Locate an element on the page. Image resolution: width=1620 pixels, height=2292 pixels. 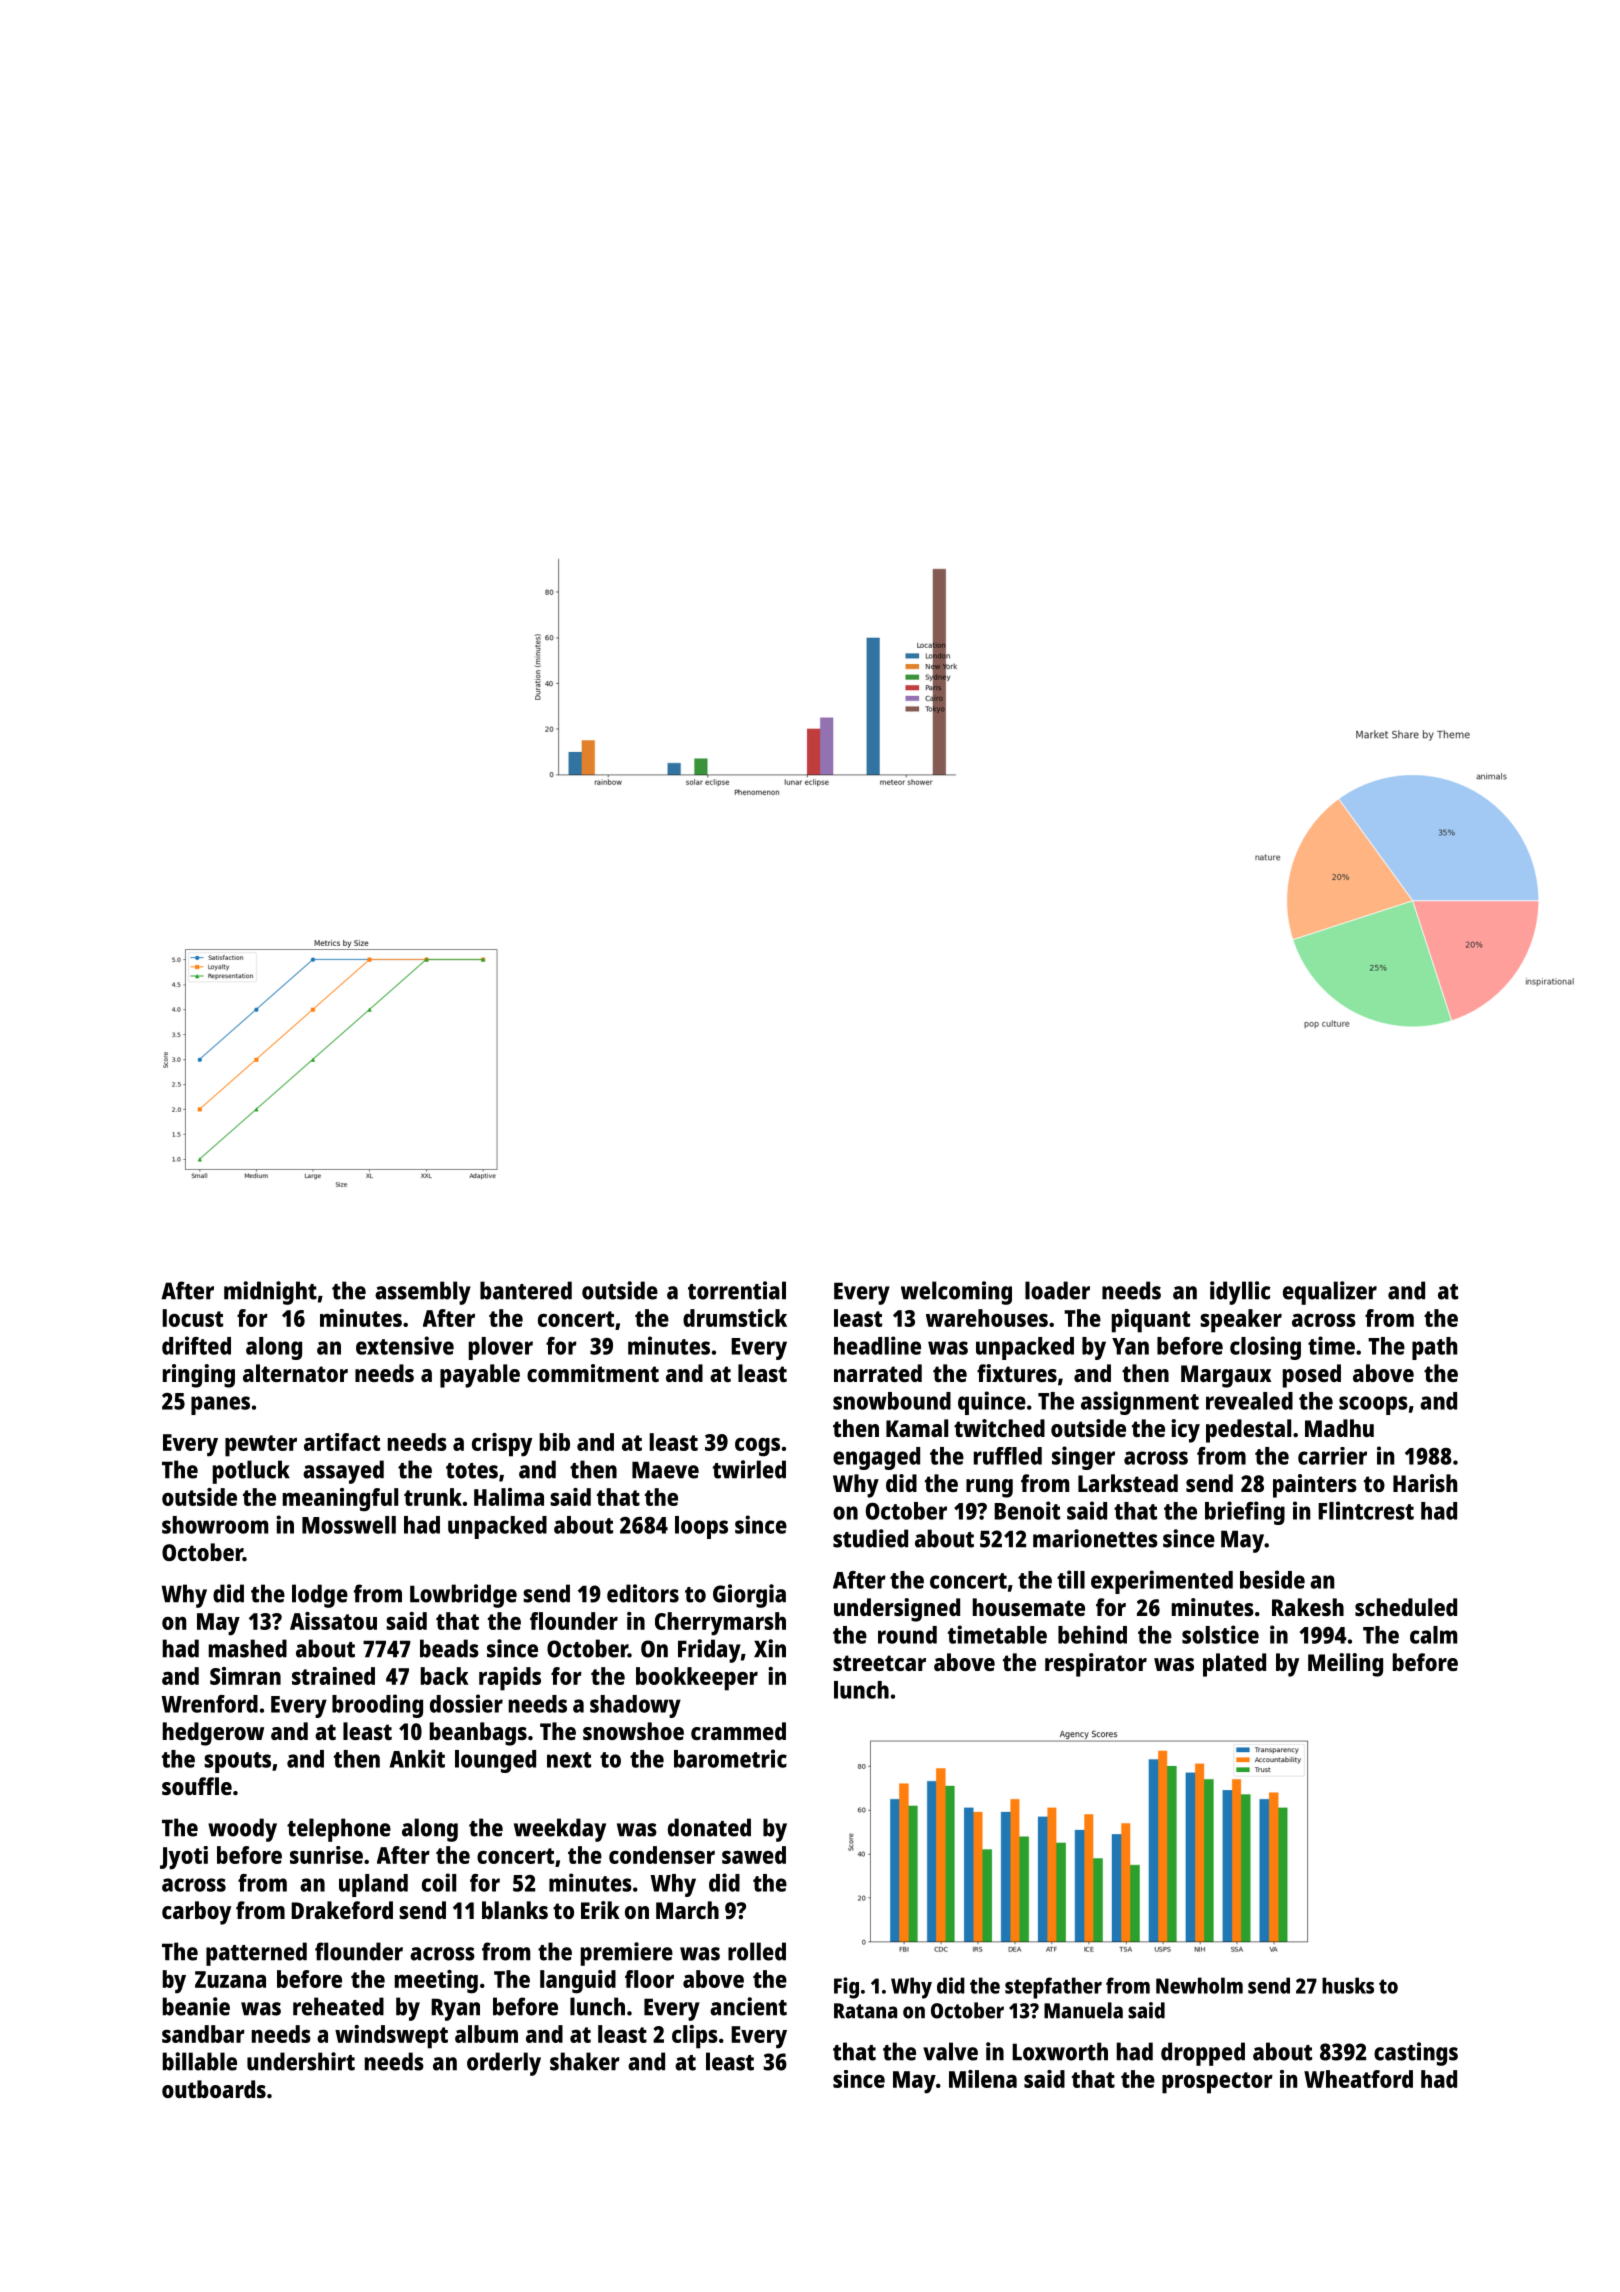
Ryan is located at coordinates (455, 2009).
